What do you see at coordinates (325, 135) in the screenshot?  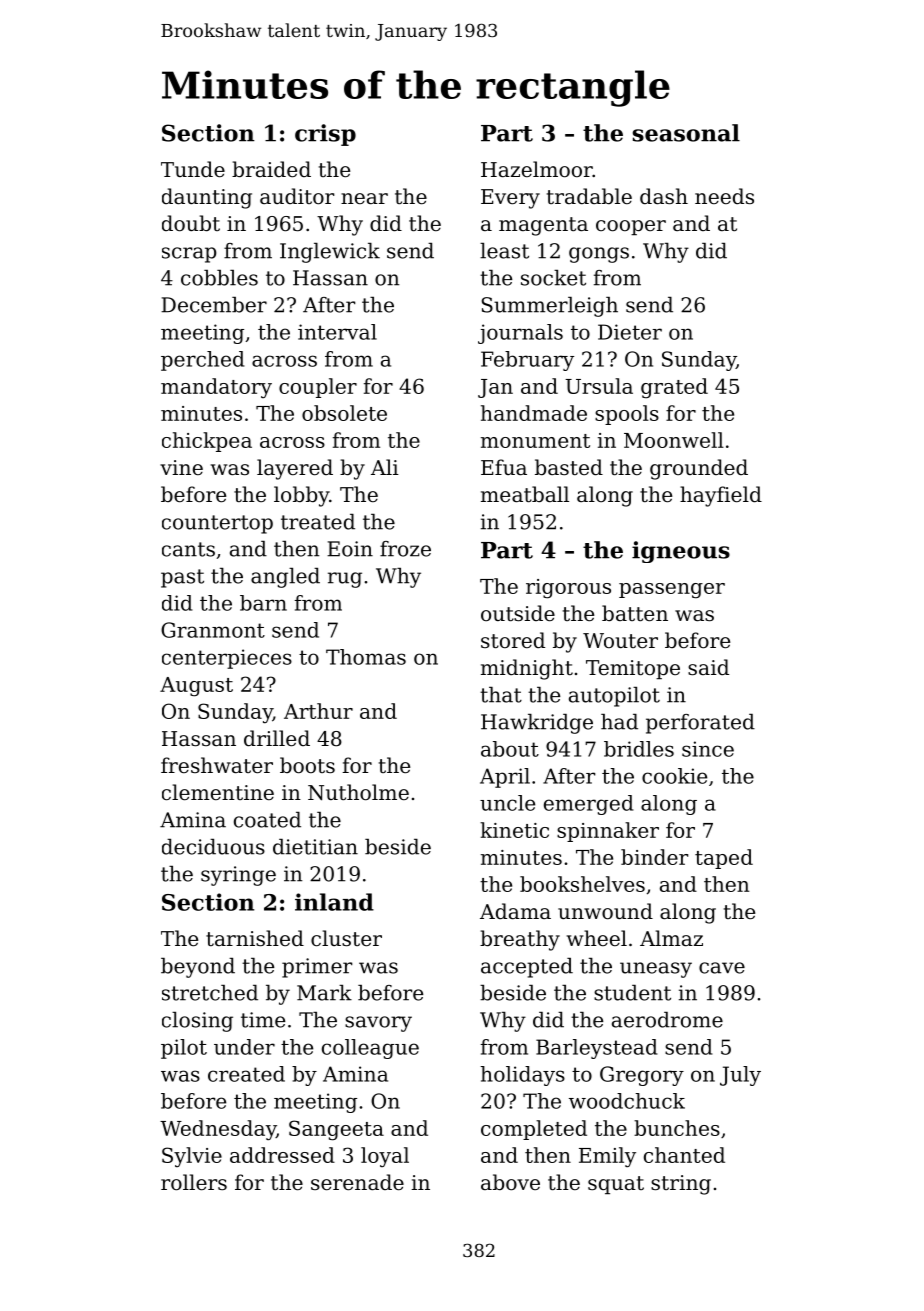 I see `crisp` at bounding box center [325, 135].
